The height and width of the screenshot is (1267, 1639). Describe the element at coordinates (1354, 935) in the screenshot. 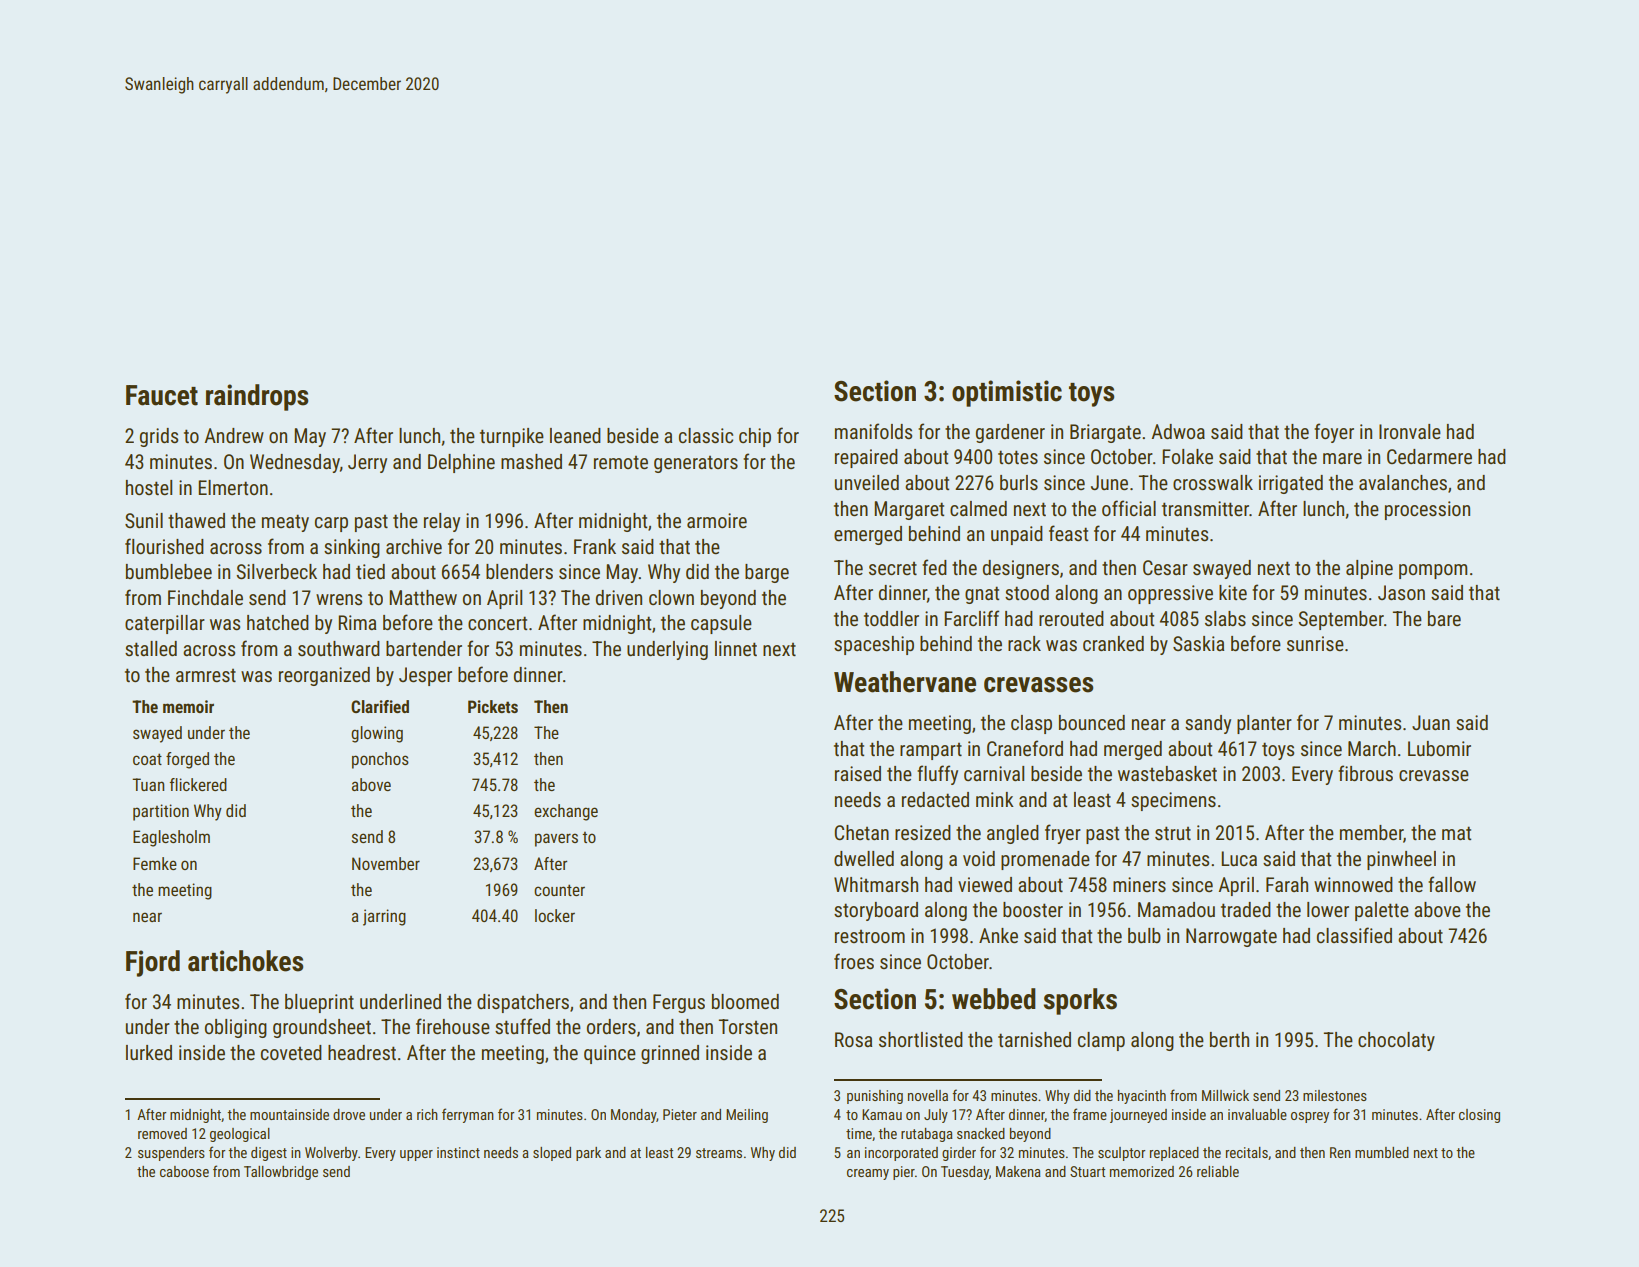

I see `classified` at that location.
